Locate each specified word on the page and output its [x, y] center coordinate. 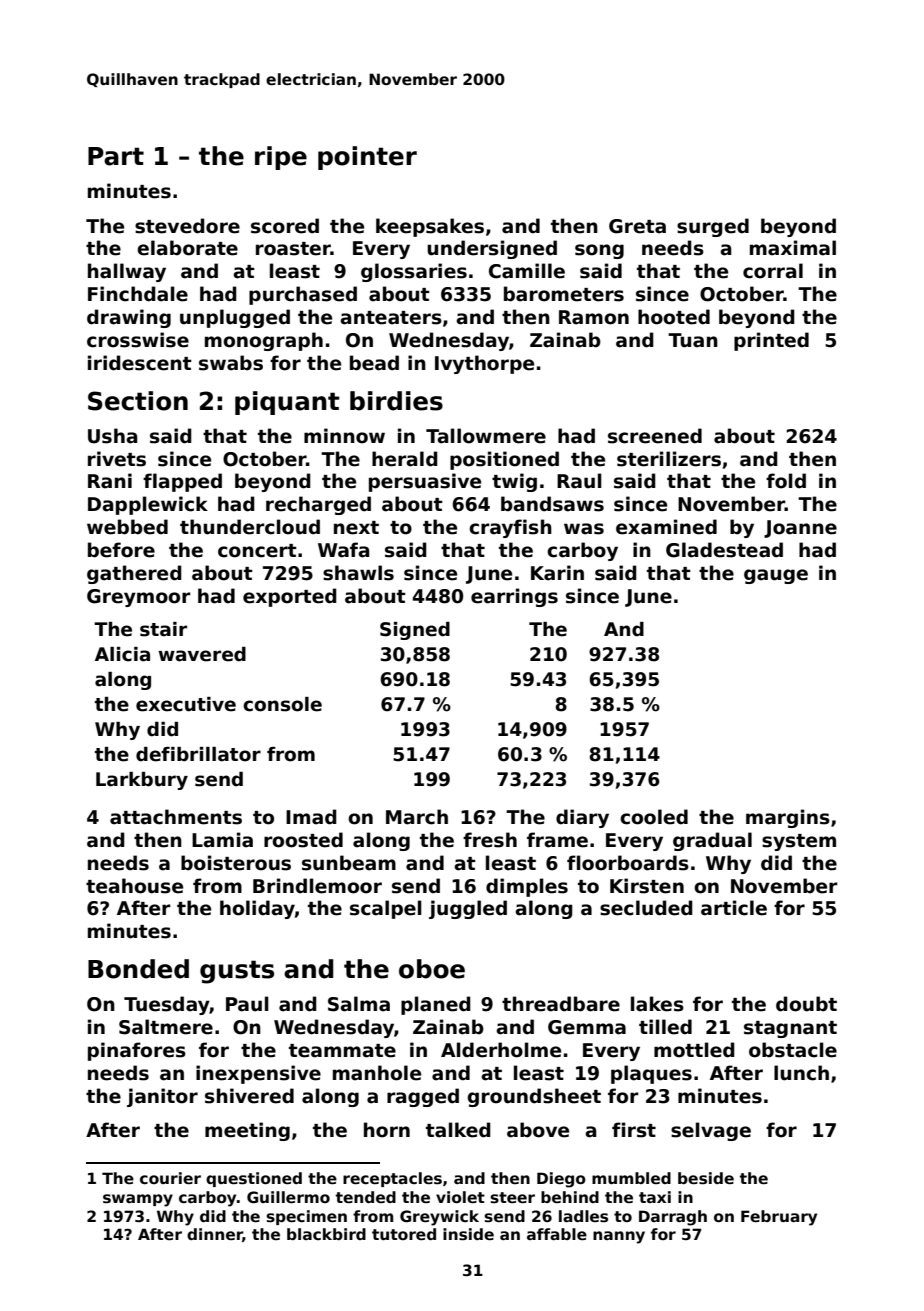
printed [771, 341]
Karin [557, 573]
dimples [527, 887]
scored [285, 226]
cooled [654, 817]
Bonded [138, 969]
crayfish [510, 528]
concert [257, 551]
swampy [138, 1200]
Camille [527, 271]
